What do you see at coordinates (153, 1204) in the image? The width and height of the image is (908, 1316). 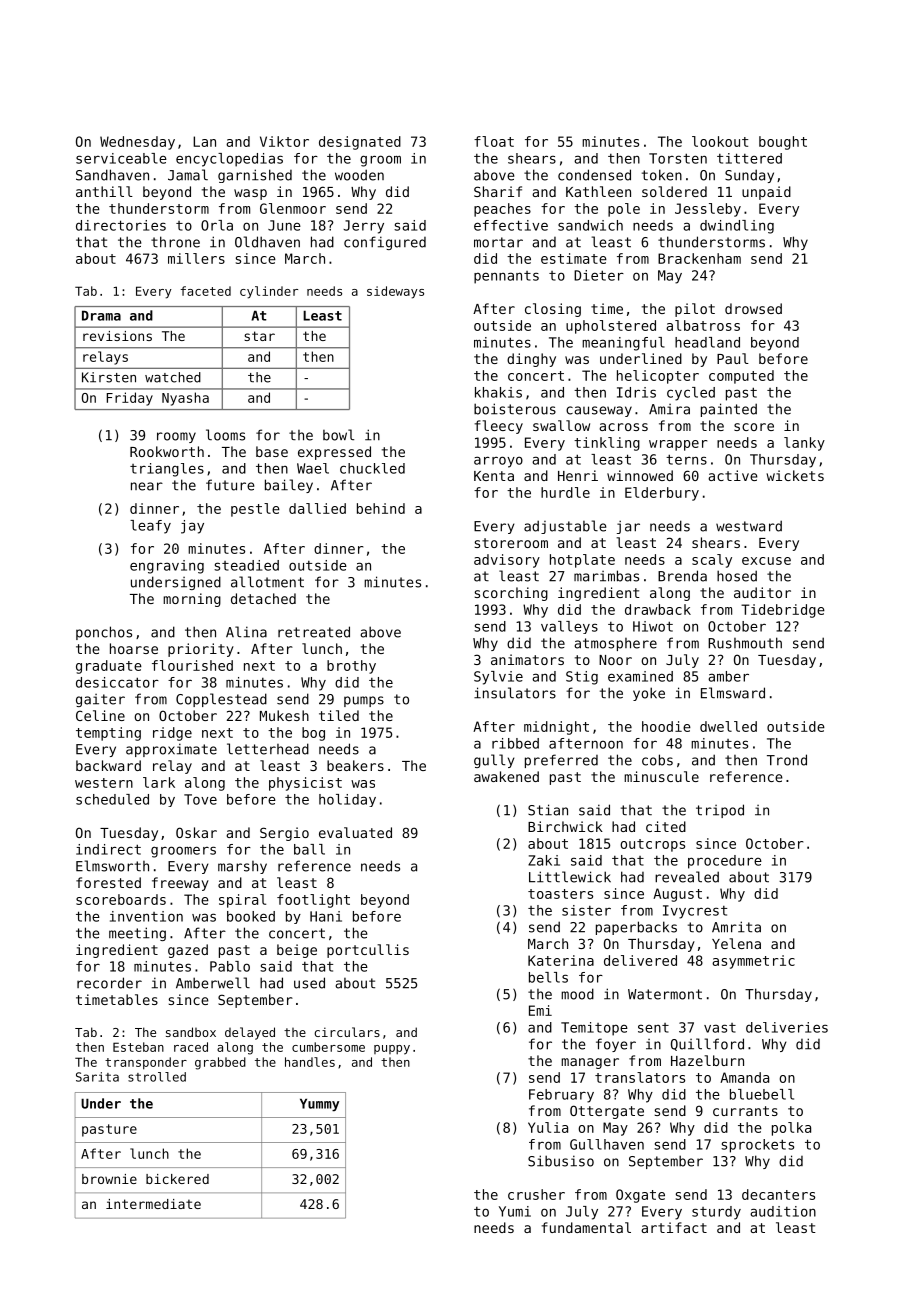 I see `intermediate` at bounding box center [153, 1204].
